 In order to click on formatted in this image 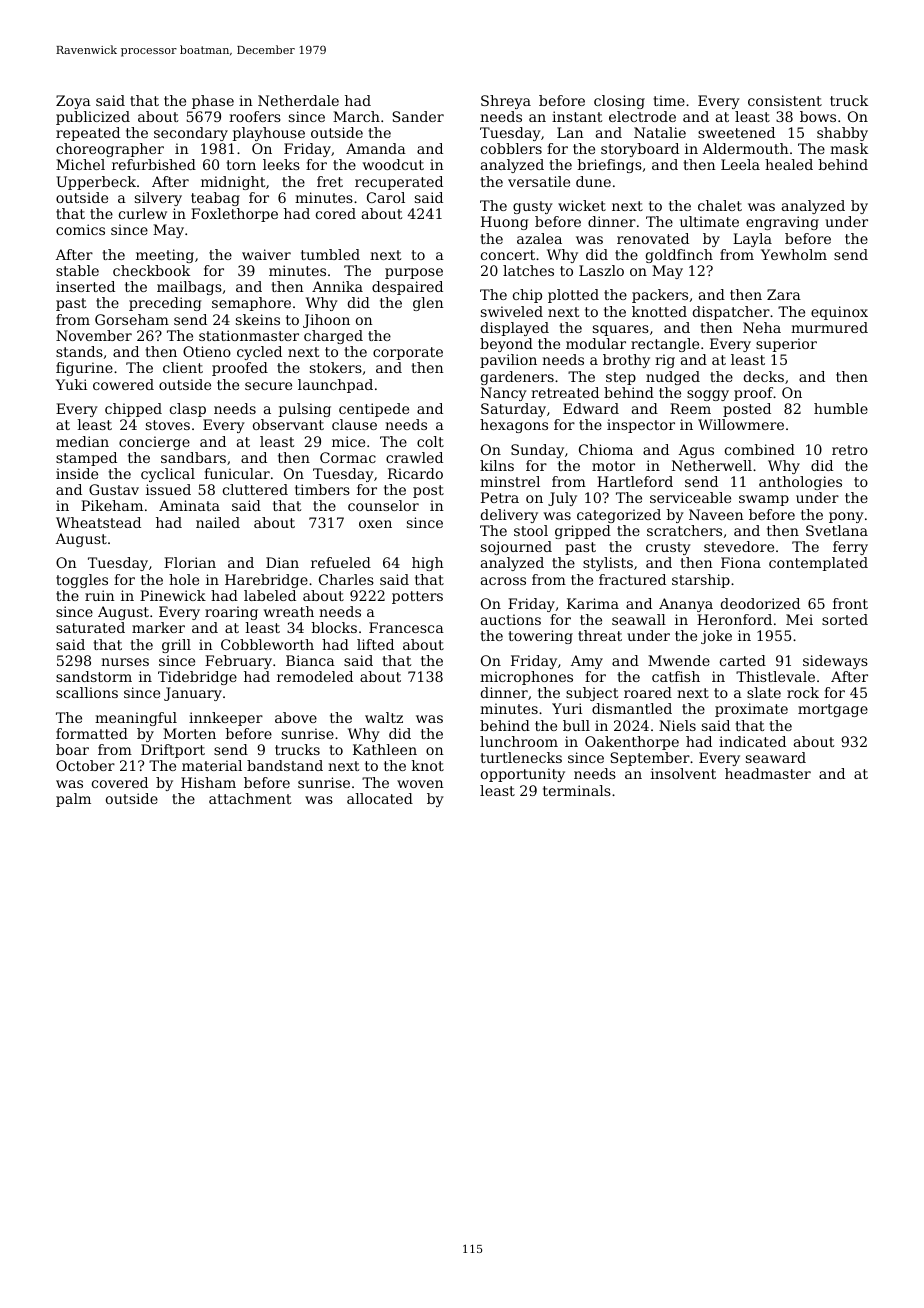, I will do `click(92, 733)`.
